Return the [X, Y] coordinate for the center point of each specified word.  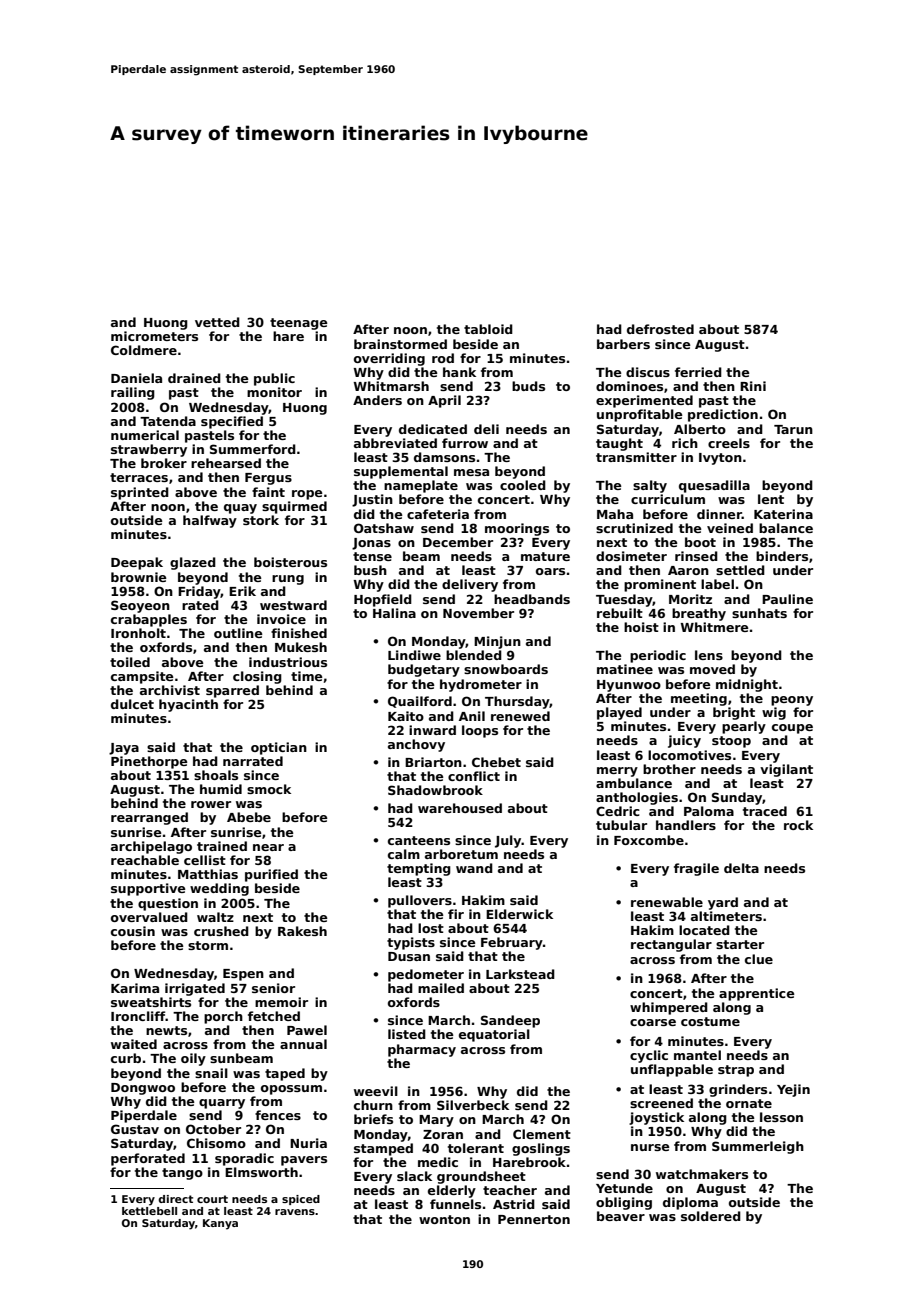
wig [774, 713]
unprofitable [640, 415]
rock [798, 825]
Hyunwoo [629, 686]
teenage [299, 324]
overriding [389, 359]
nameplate [421, 486]
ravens [295, 1212]
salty [650, 486]
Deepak [137, 563]
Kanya [220, 1224]
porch [223, 1017]
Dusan [409, 956]
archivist [170, 690]
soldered [711, 1216]
